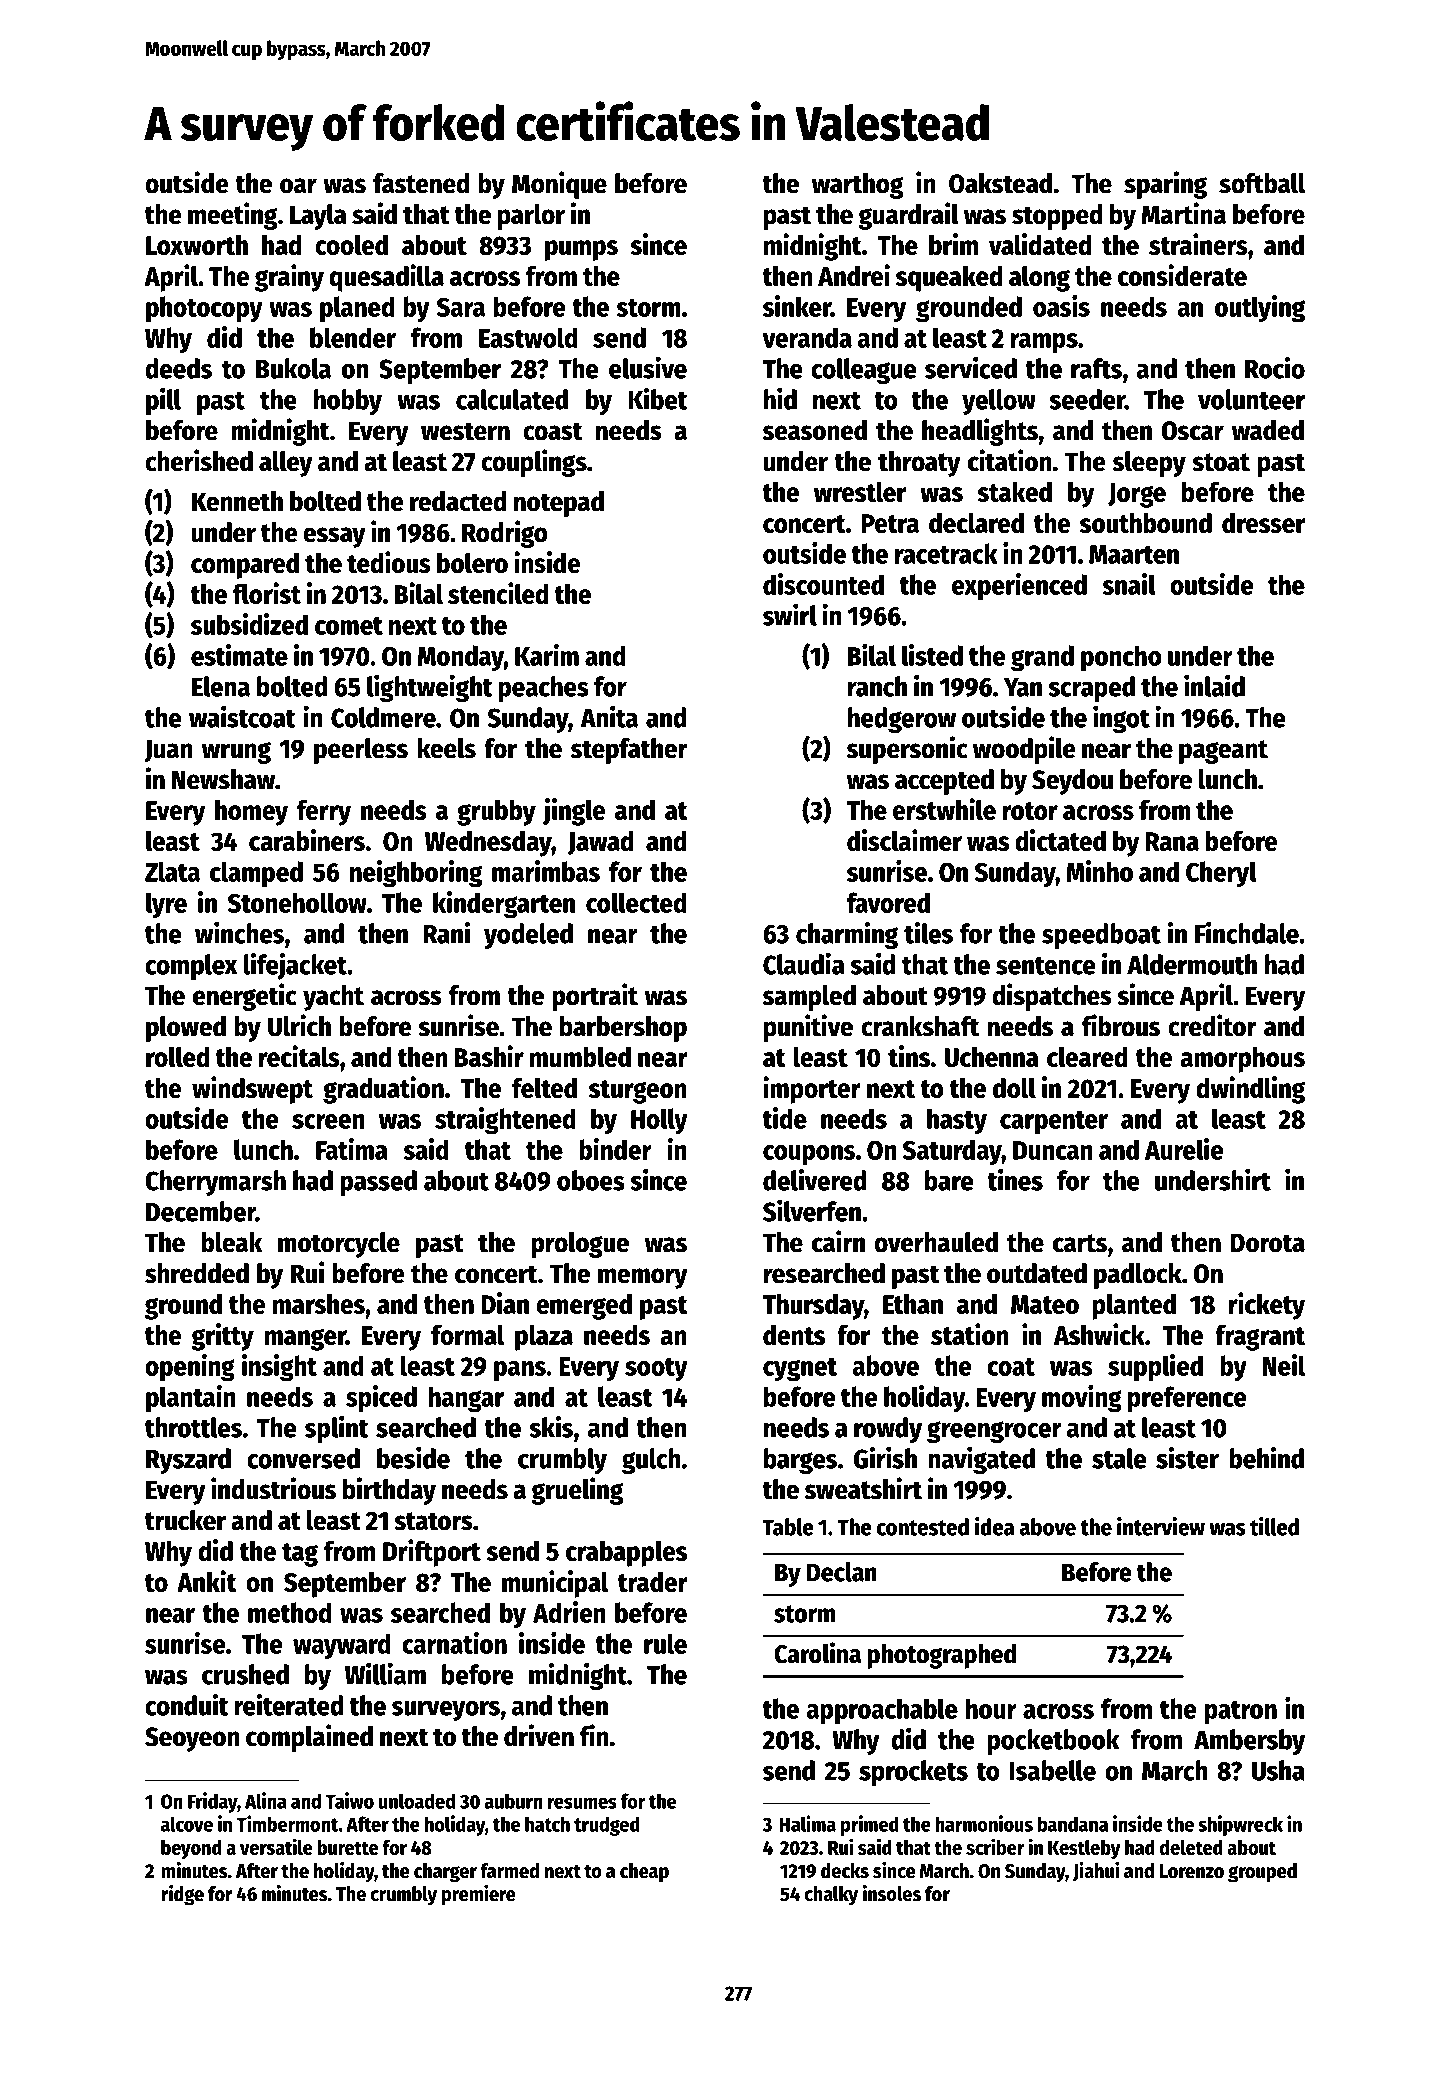 The width and height of the screenshot is (1450, 2100). What do you see at coordinates (172, 871) in the screenshot?
I see `Zlata` at bounding box center [172, 871].
